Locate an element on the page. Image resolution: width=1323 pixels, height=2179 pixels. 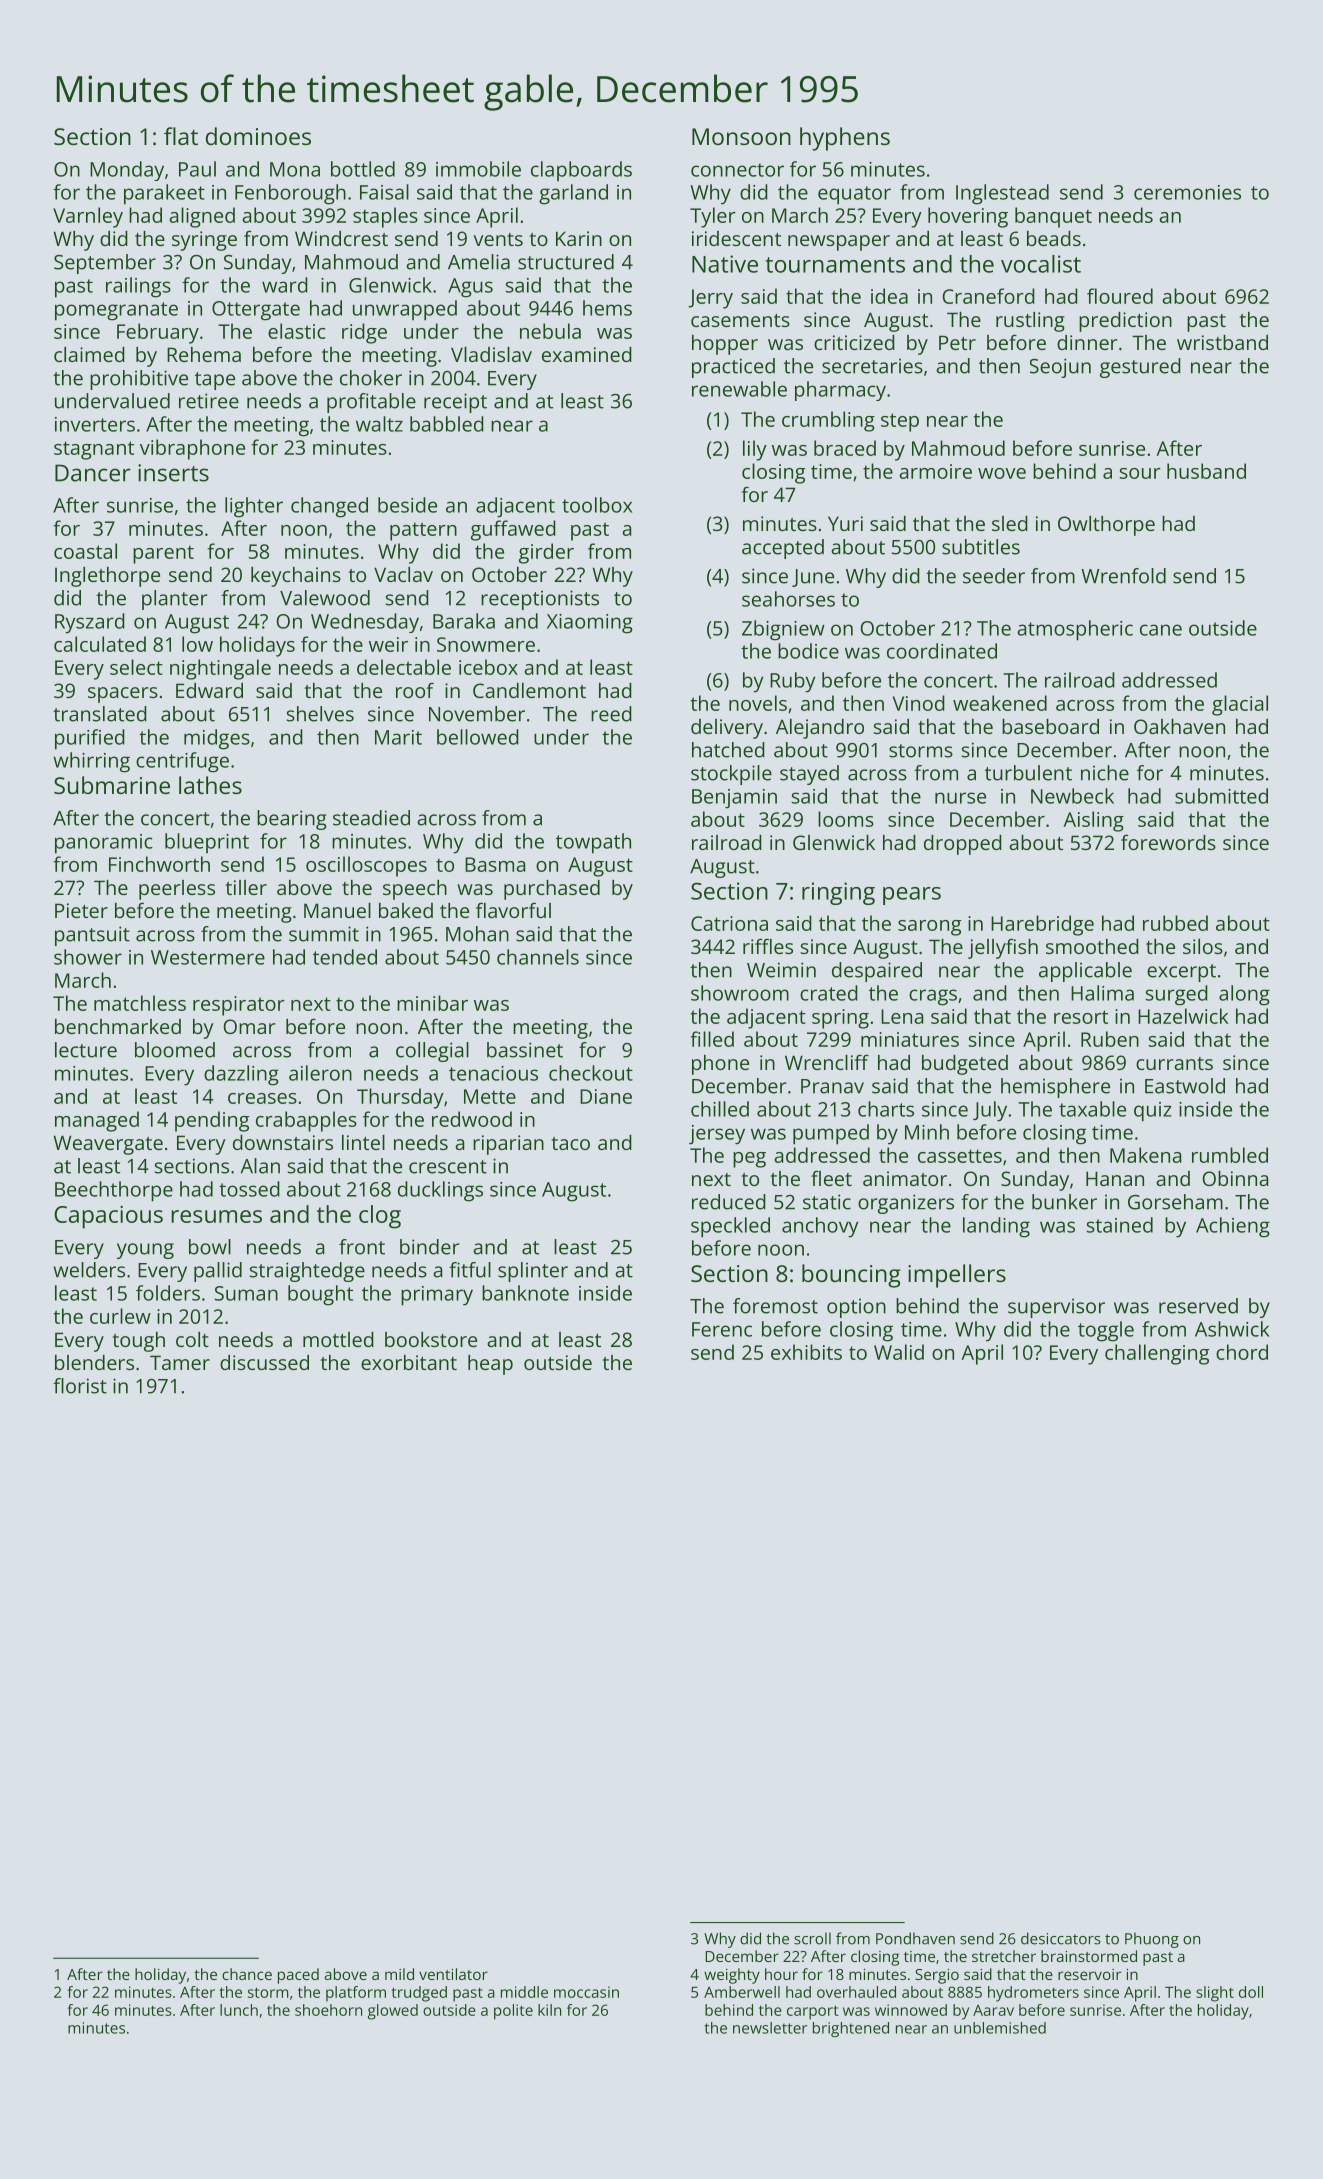
unblemished is located at coordinates (1000, 2028).
